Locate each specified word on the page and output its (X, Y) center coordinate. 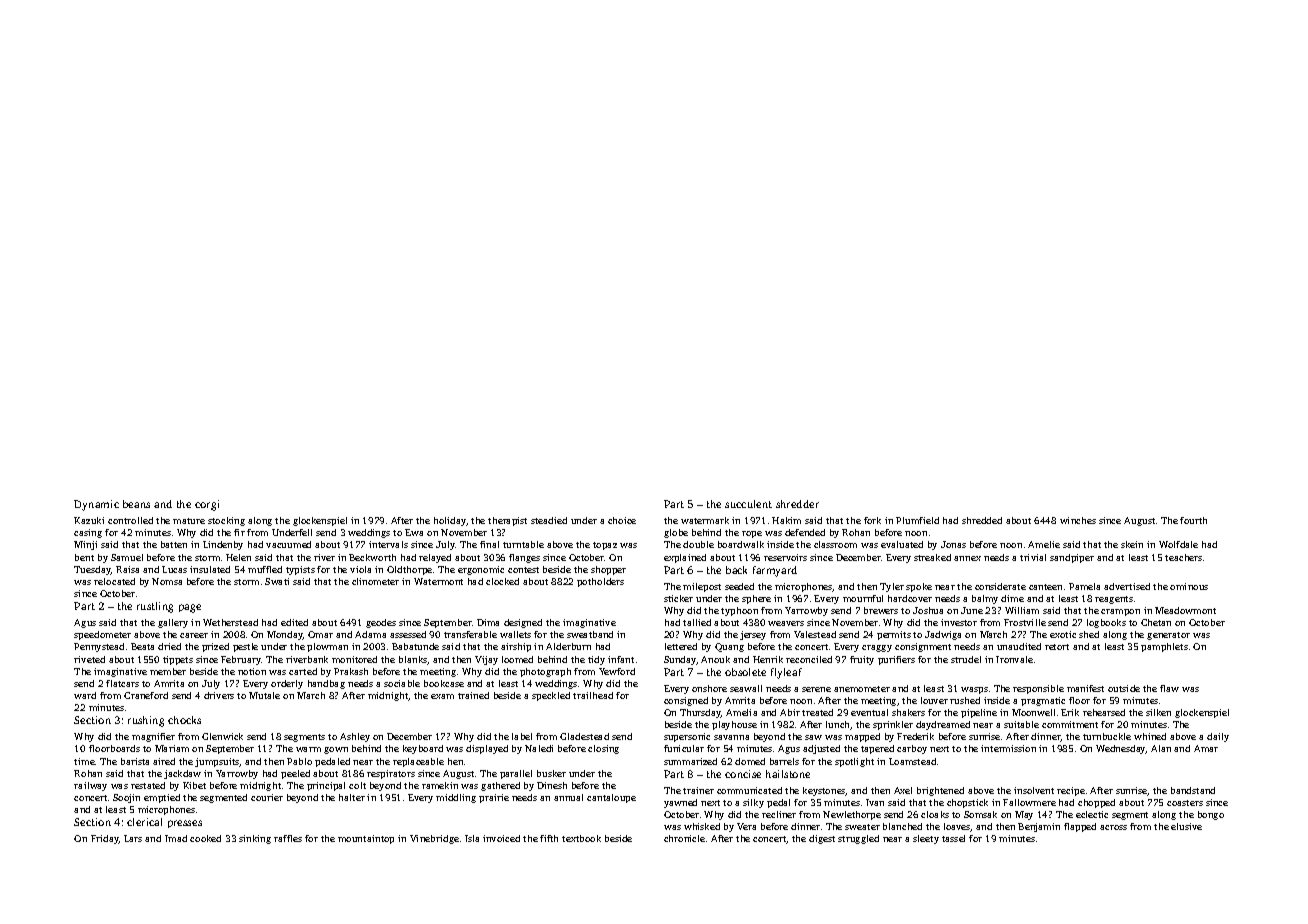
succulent (748, 504)
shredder (797, 504)
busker (551, 773)
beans (136, 504)
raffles (288, 838)
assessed (408, 634)
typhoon (739, 611)
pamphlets (1164, 647)
